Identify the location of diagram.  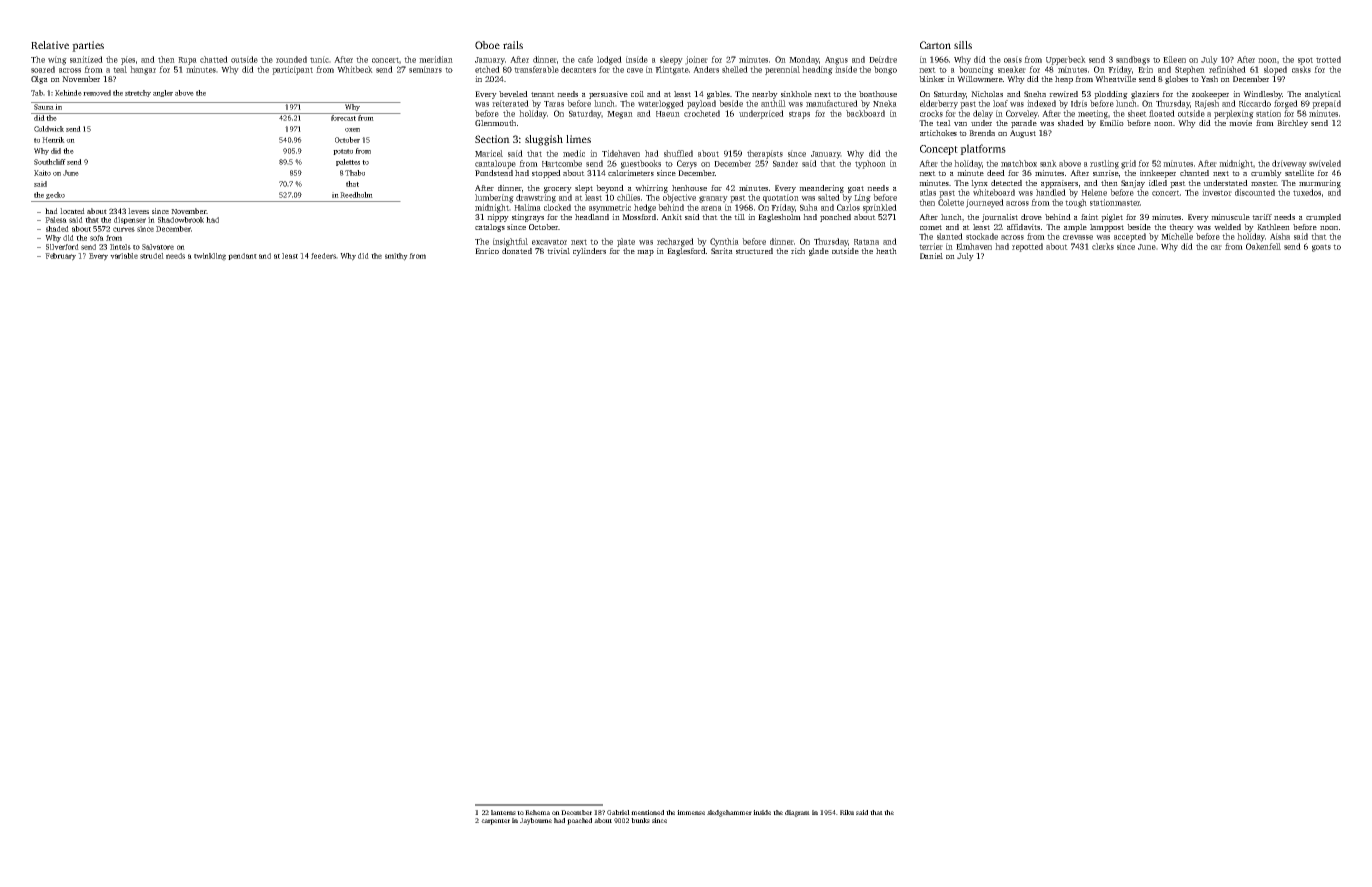
(797, 813).
